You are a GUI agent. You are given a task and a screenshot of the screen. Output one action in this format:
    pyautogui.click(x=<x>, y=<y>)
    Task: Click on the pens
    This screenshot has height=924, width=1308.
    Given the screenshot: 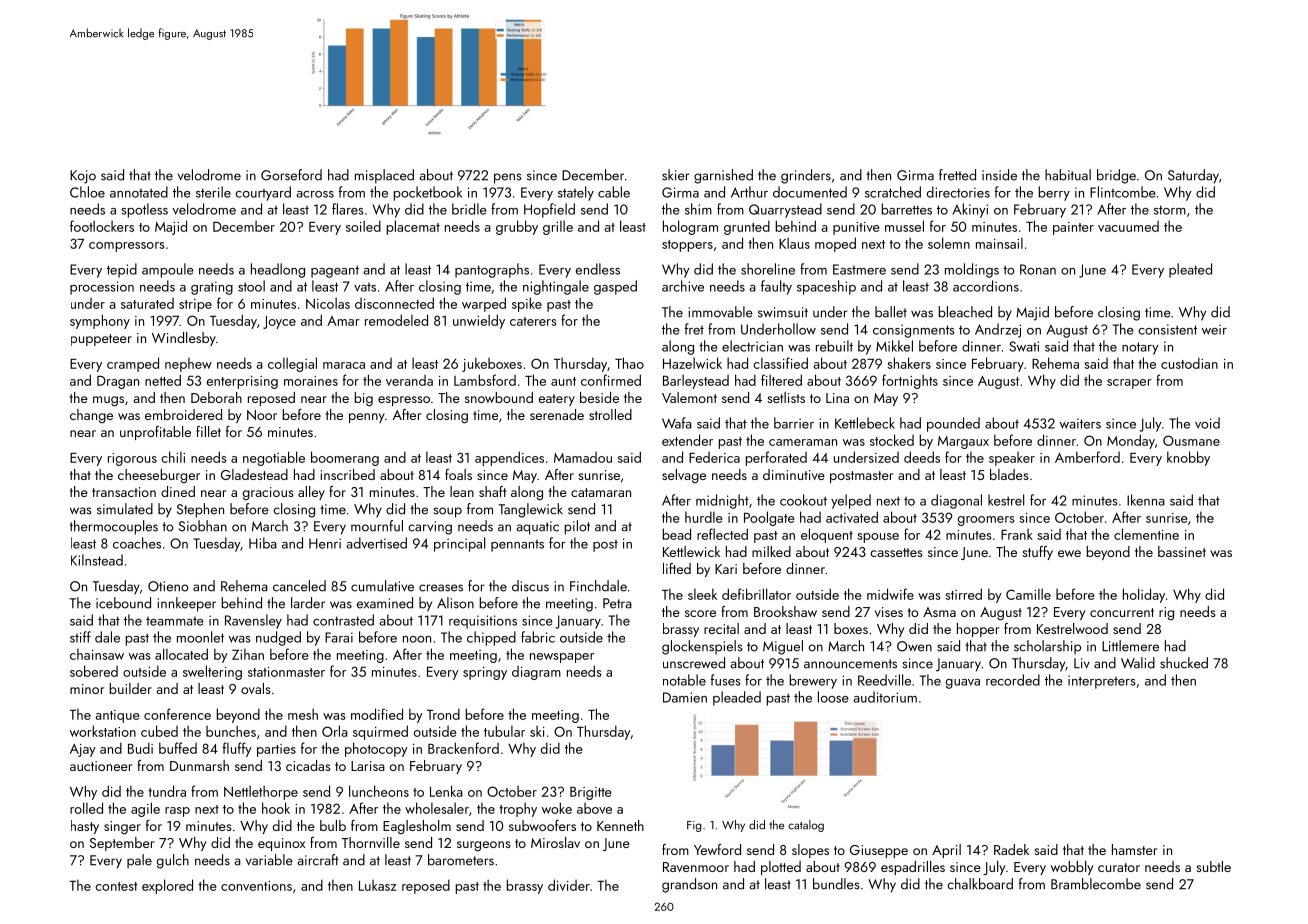 What is the action you would take?
    pyautogui.click(x=508, y=178)
